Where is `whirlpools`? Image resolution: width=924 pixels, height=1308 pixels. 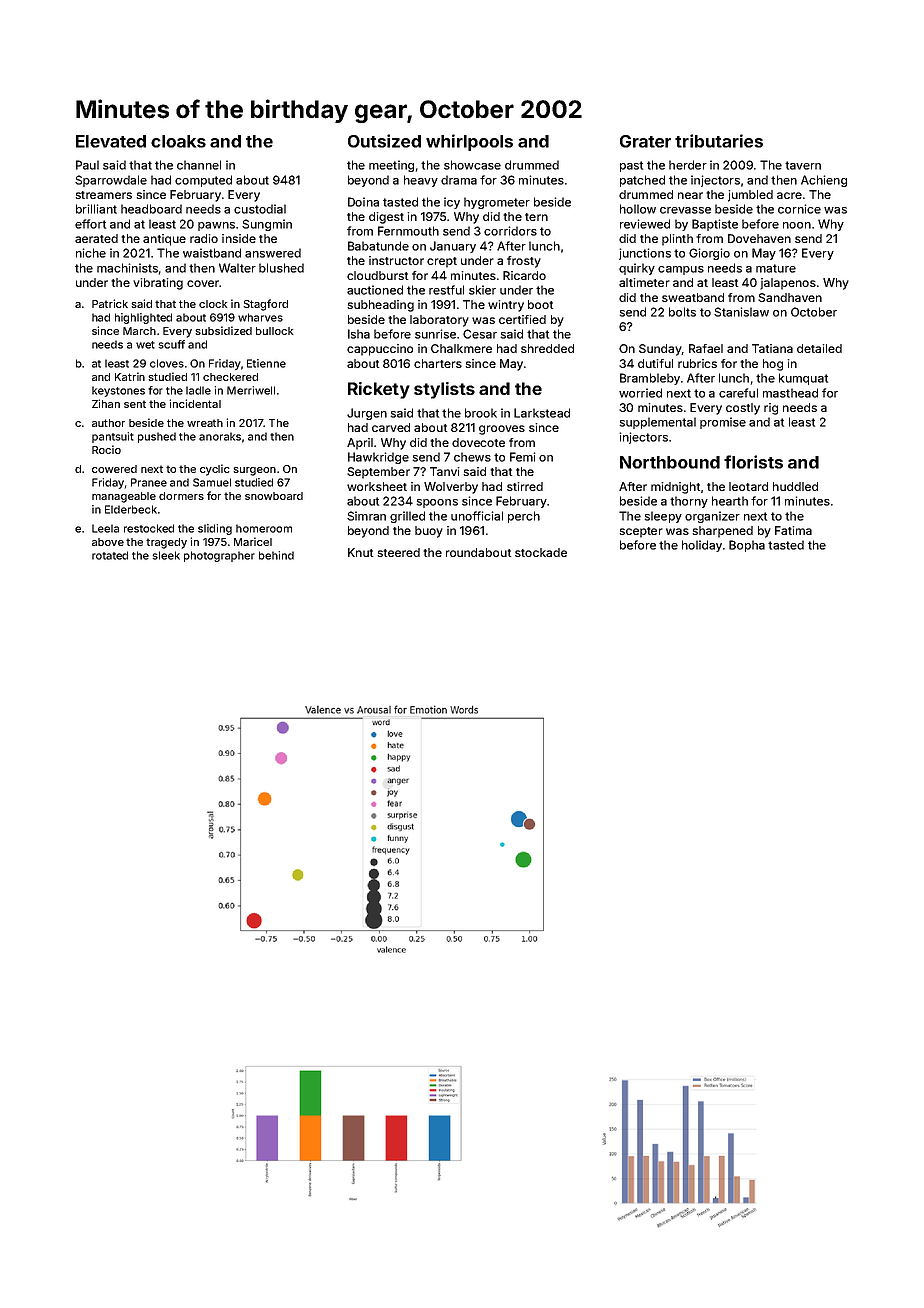
whirlpools is located at coordinates (469, 142).
